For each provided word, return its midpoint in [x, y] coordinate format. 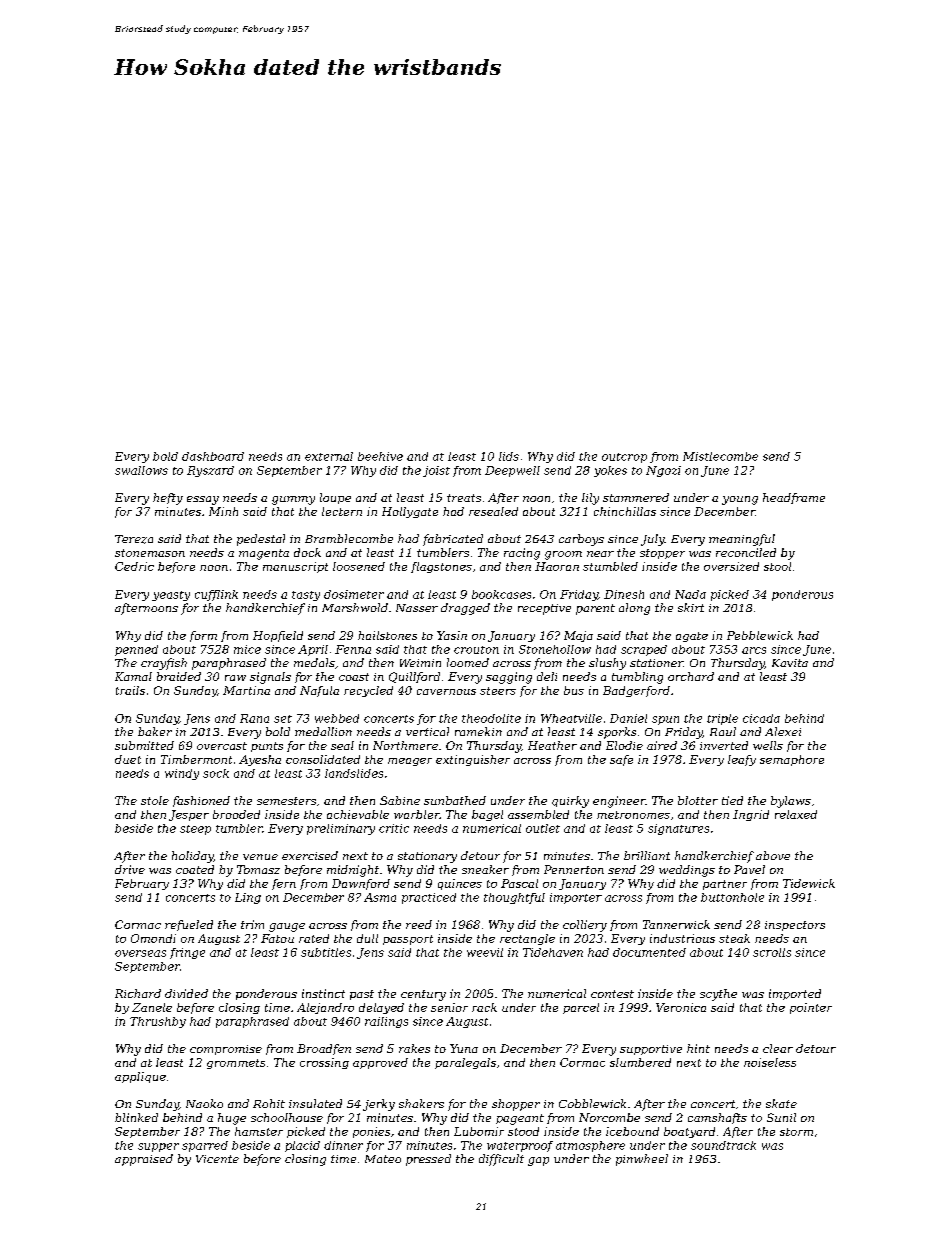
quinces [460, 884]
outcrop [624, 458]
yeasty [171, 596]
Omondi [153, 938]
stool [777, 566]
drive [130, 869]
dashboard [213, 456]
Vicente [217, 1159]
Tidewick [809, 883]
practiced [429, 898]
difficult [501, 1160]
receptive [544, 609]
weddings [687, 871]
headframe [794, 498]
